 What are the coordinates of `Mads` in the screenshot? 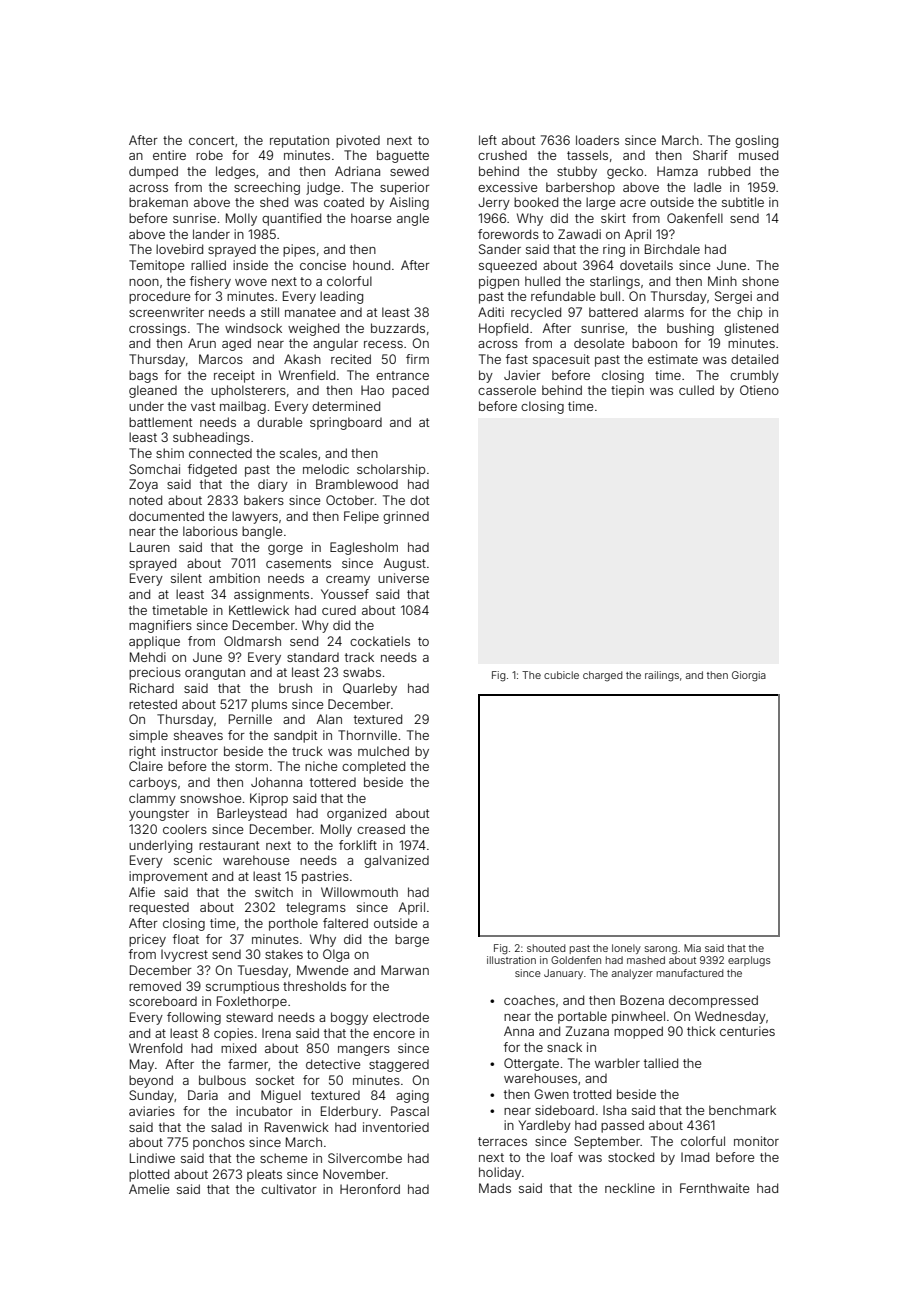 It's located at (495, 1188).
